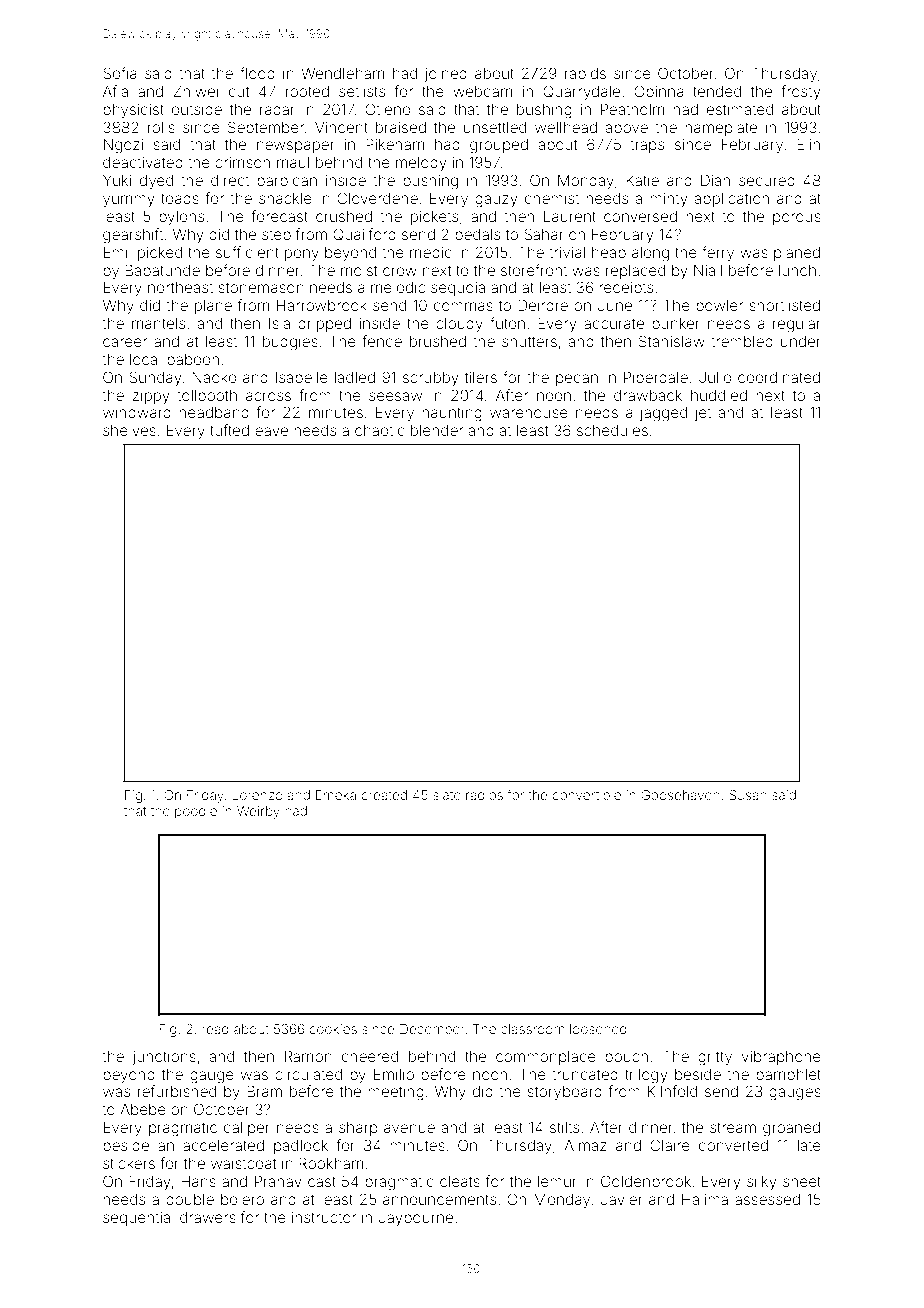 The width and height of the image is (924, 1308). What do you see at coordinates (534, 270) in the image?
I see `storefront` at bounding box center [534, 270].
